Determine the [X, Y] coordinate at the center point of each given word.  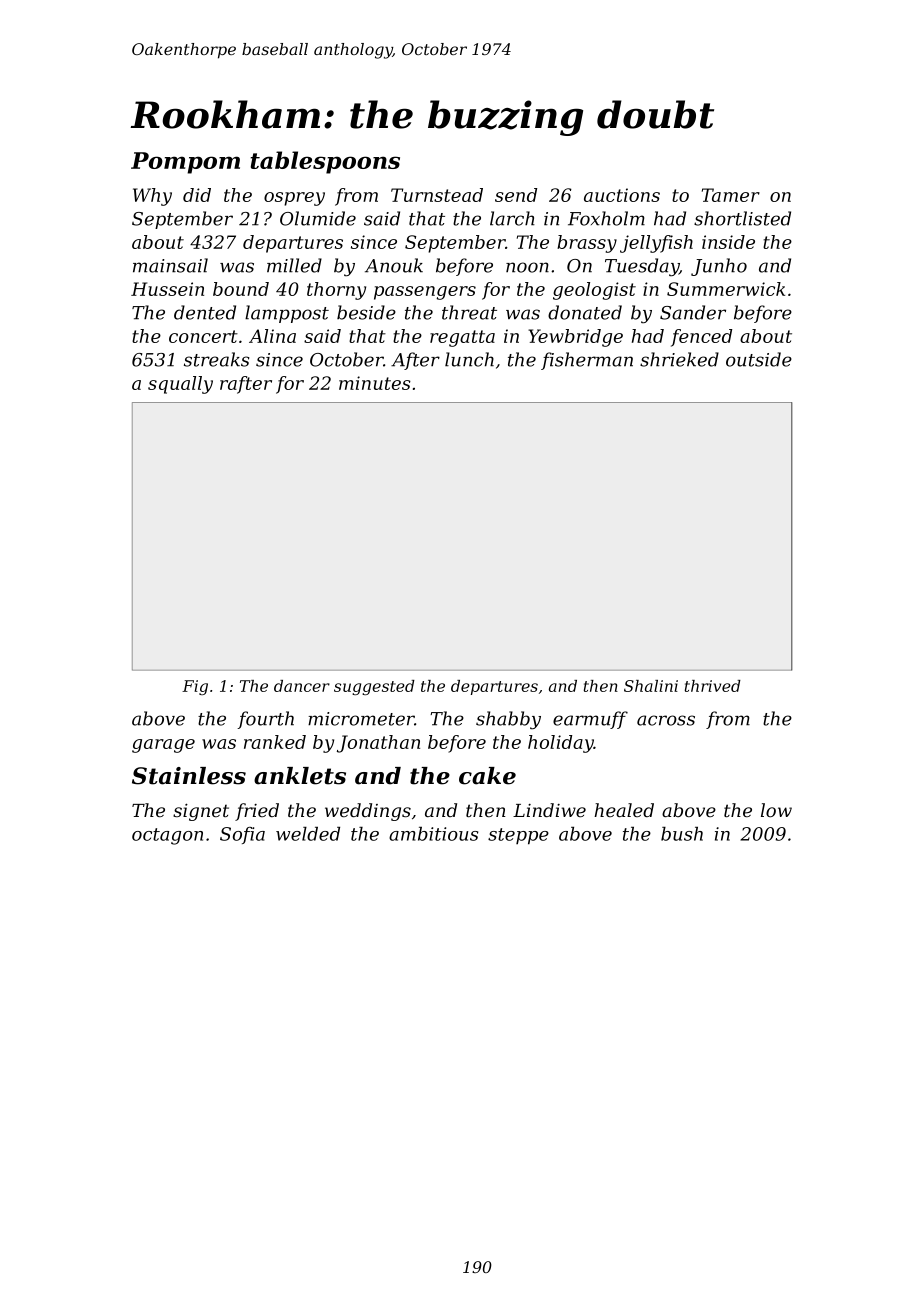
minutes [375, 383]
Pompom [185, 163]
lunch [469, 359]
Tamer [731, 195]
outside [759, 359]
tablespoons [325, 162]
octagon [167, 836]
